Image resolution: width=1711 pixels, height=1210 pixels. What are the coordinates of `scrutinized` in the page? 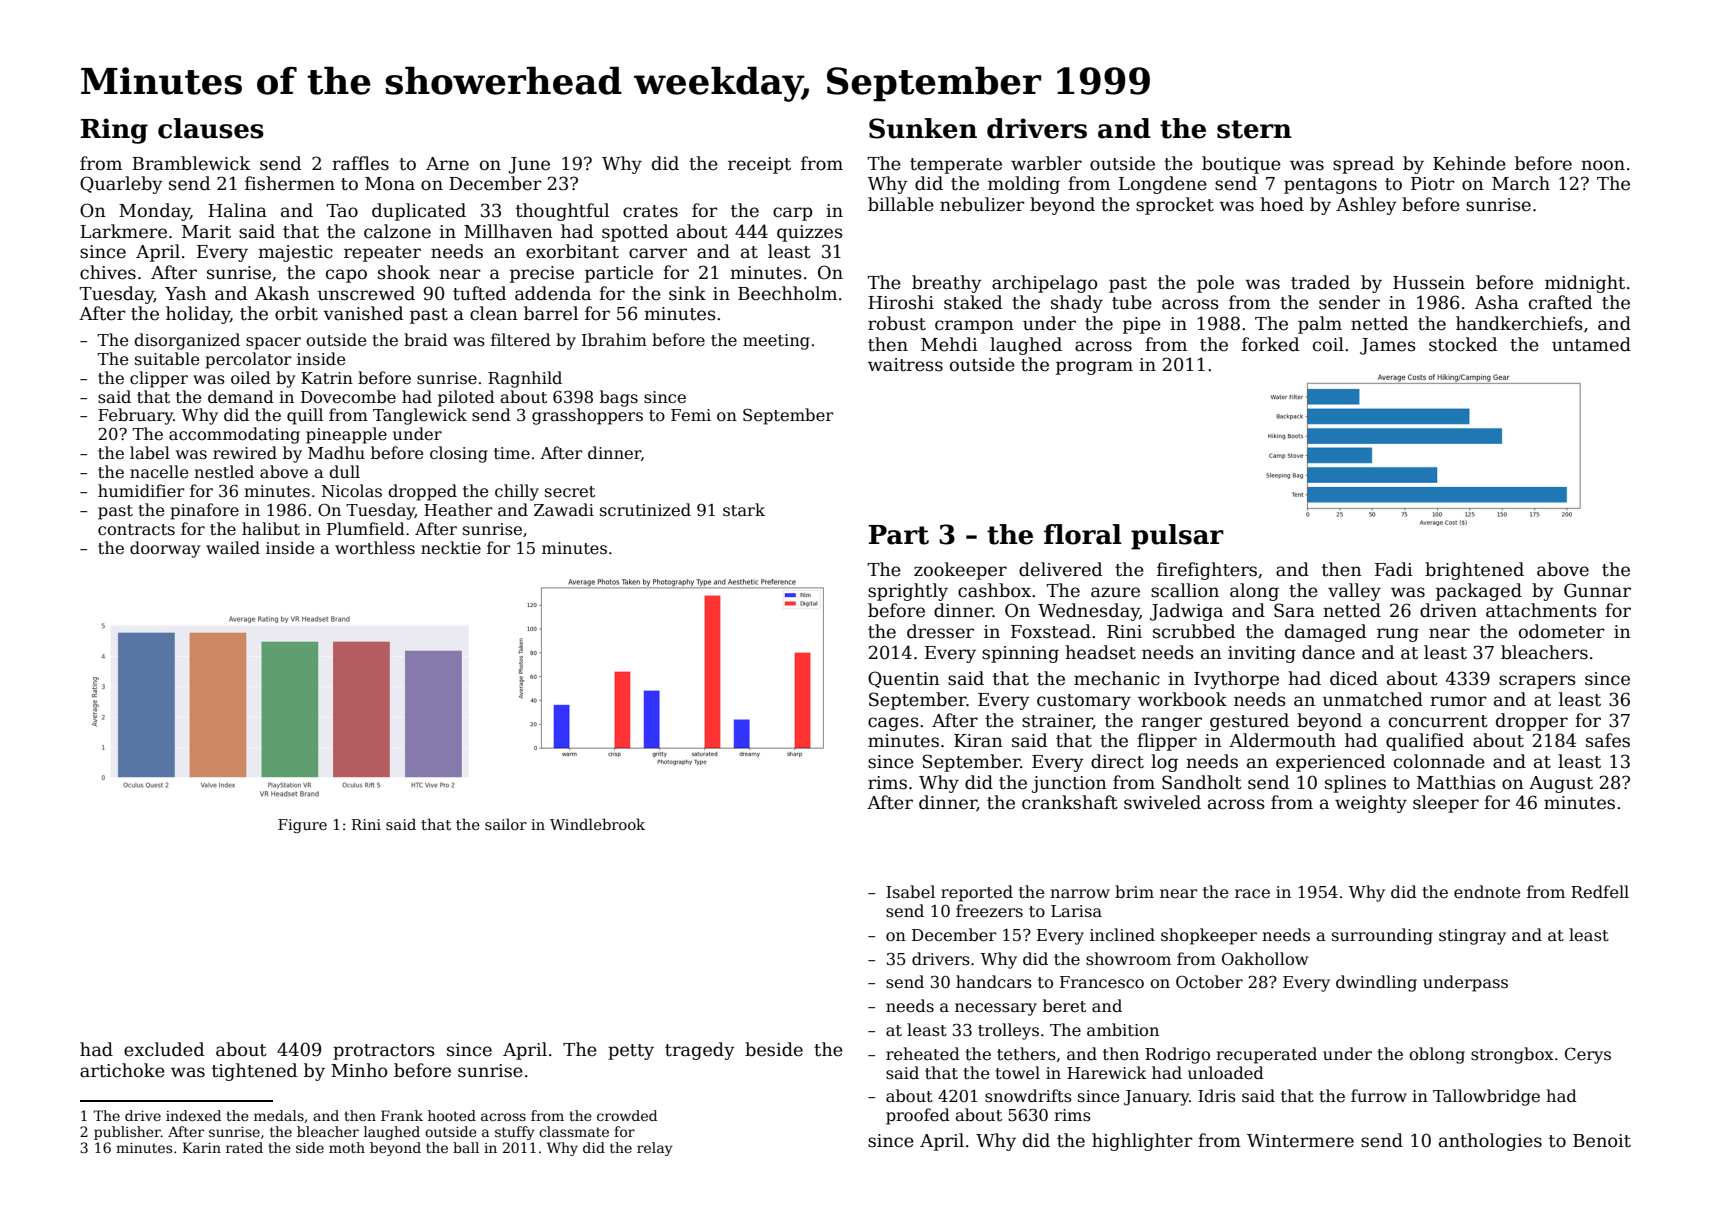 It's located at (645, 509).
